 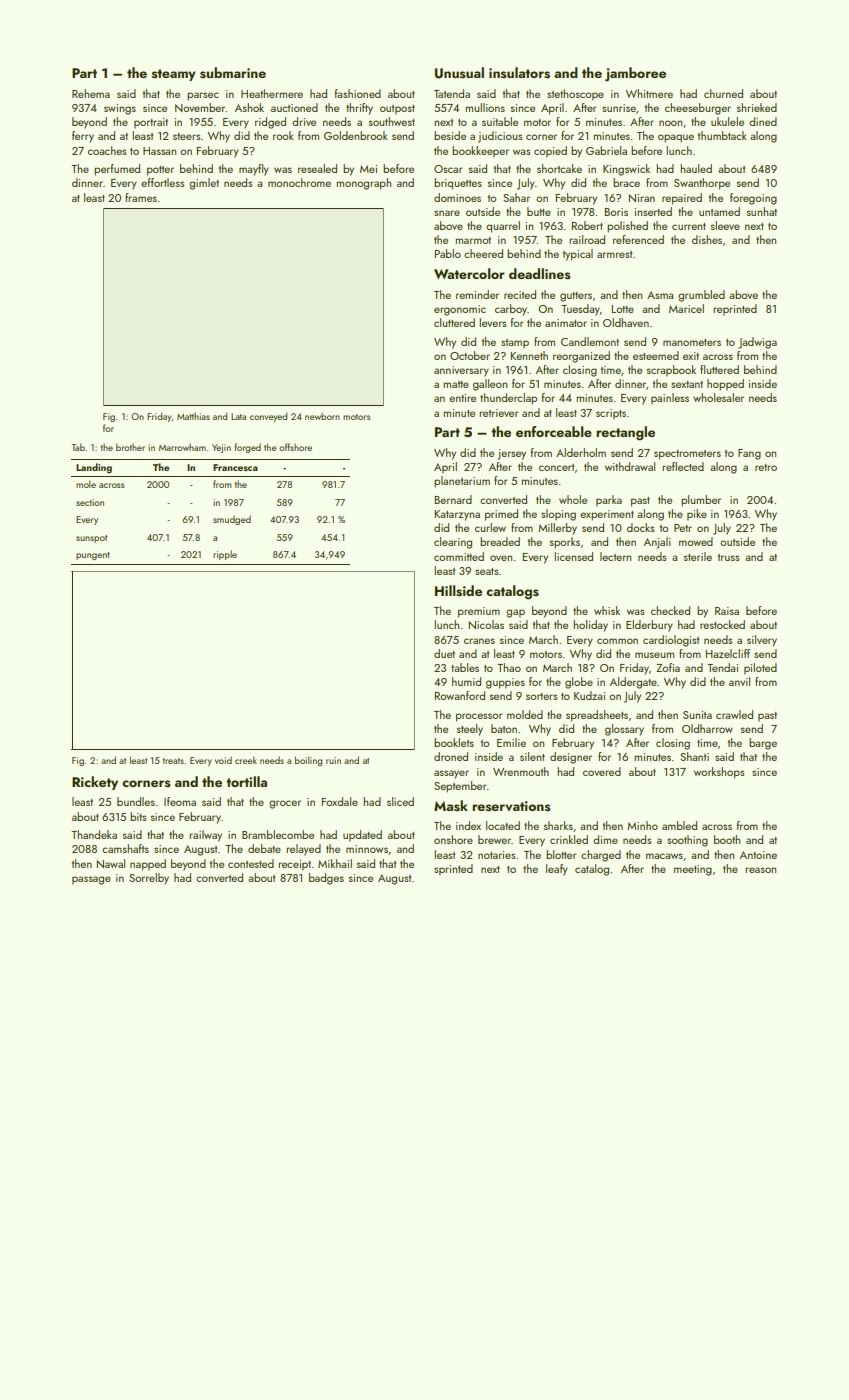 I want to click on jamboree, so click(x=635, y=74).
